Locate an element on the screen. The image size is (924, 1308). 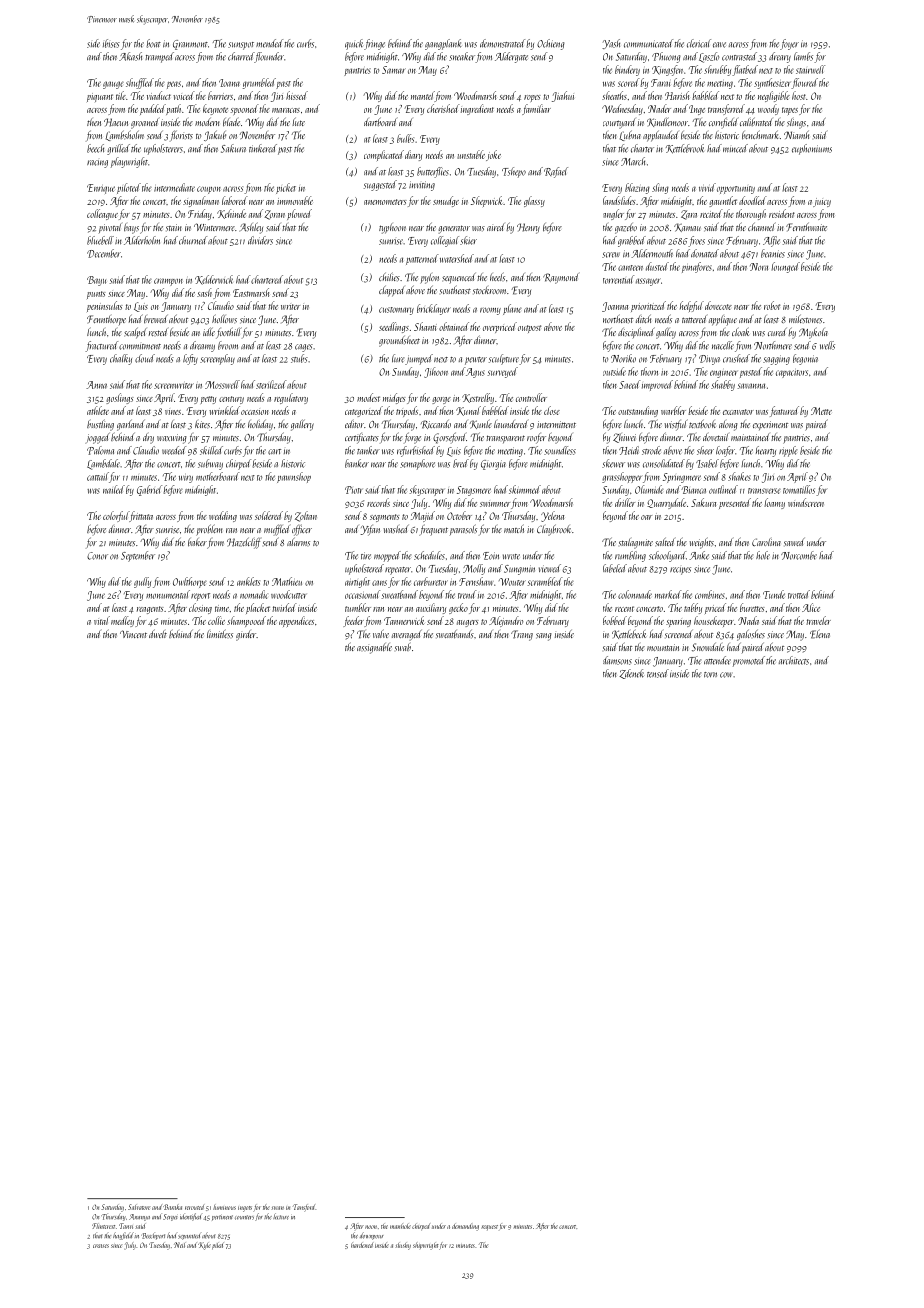
luminous is located at coordinates (224, 1207).
